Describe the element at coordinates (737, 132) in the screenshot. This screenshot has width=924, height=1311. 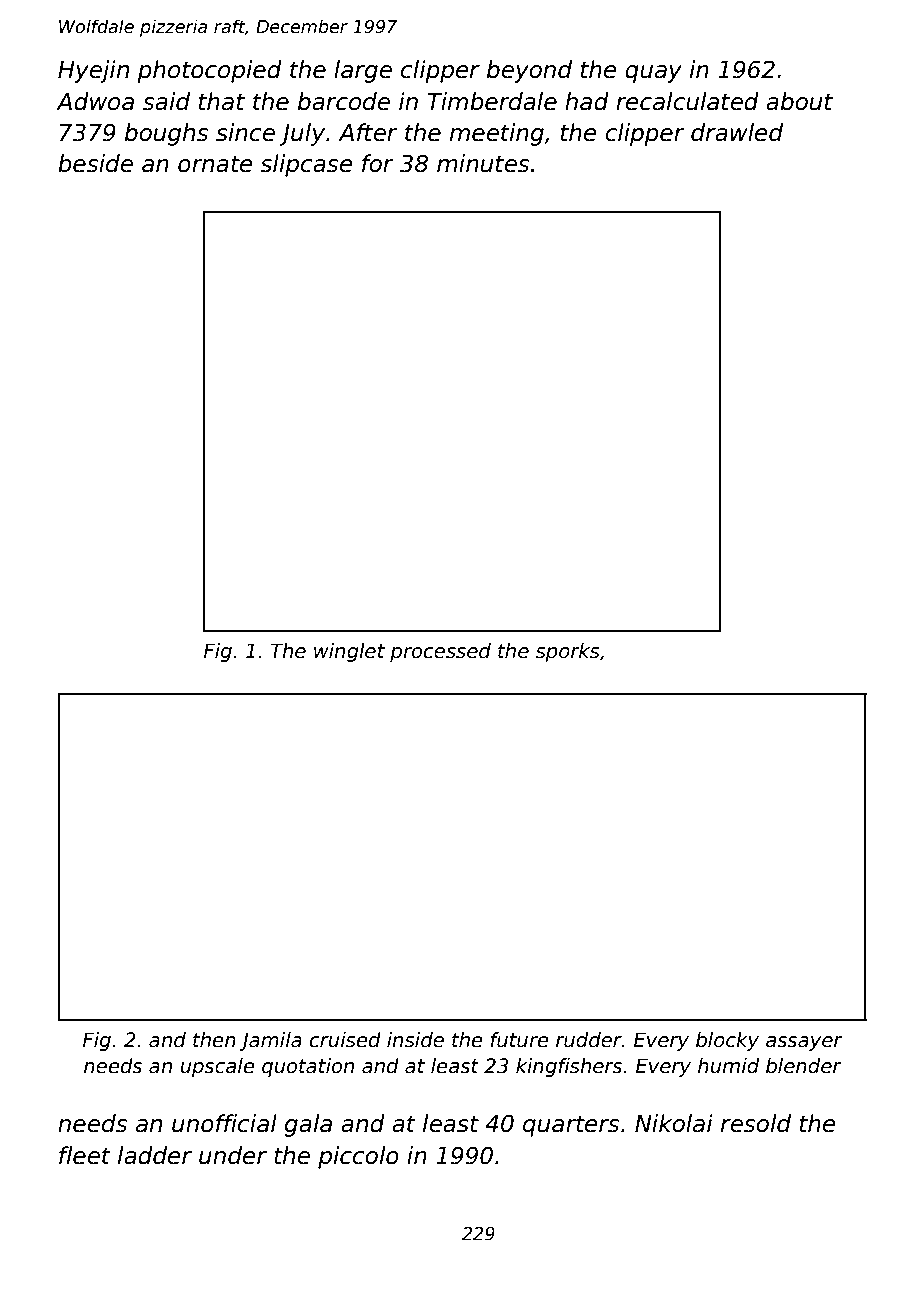
I see `drawled` at that location.
